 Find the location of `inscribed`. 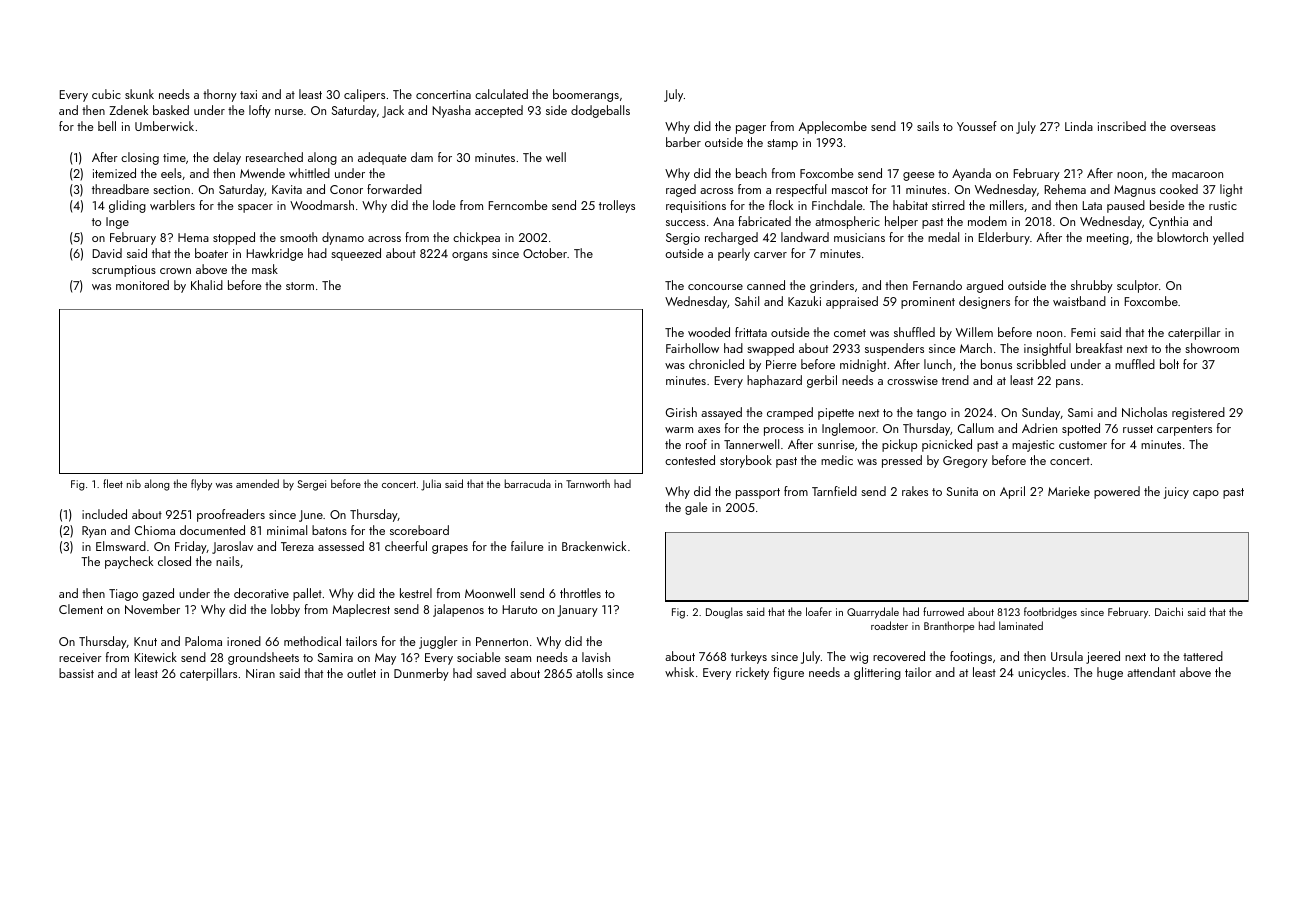

inscribed is located at coordinates (1122, 126).
